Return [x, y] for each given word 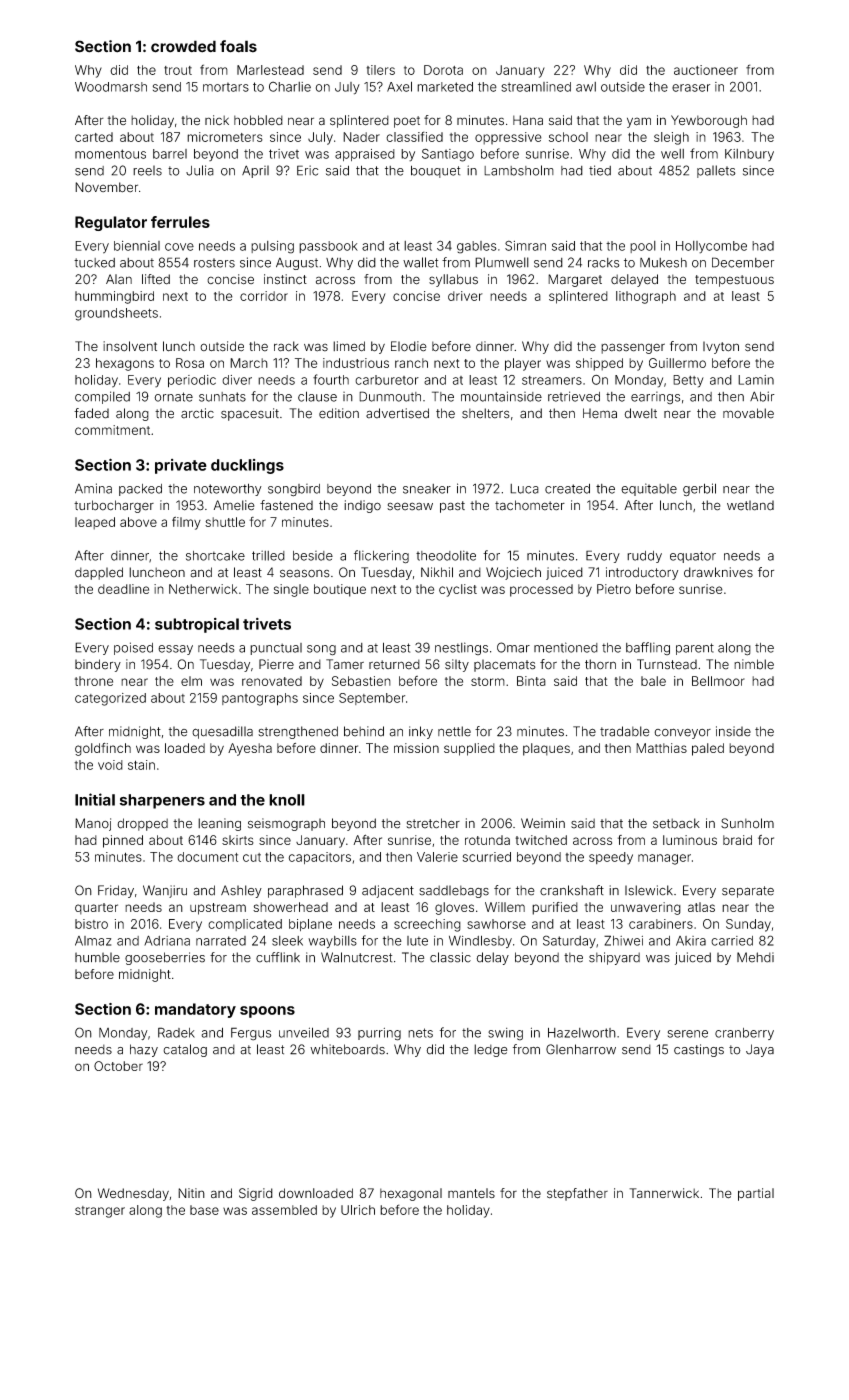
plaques [546, 749]
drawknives [718, 572]
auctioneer [706, 70]
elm [191, 681]
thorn [600, 664]
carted [94, 137]
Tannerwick [664, 1193]
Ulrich [358, 1210]
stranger [100, 1212]
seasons [305, 573]
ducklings [247, 466]
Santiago [448, 155]
